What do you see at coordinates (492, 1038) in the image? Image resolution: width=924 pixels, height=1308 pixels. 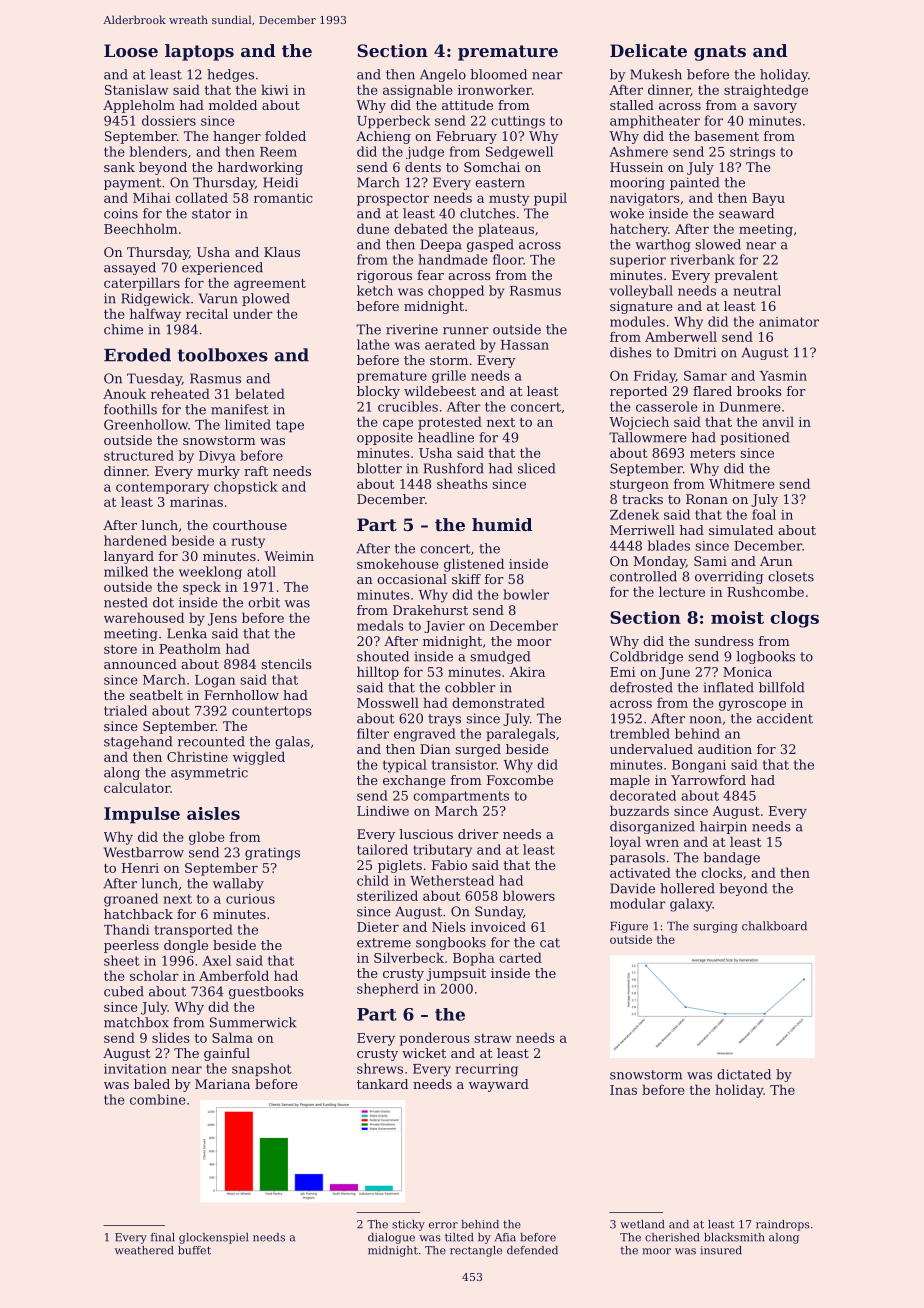 I see `straw` at bounding box center [492, 1038].
